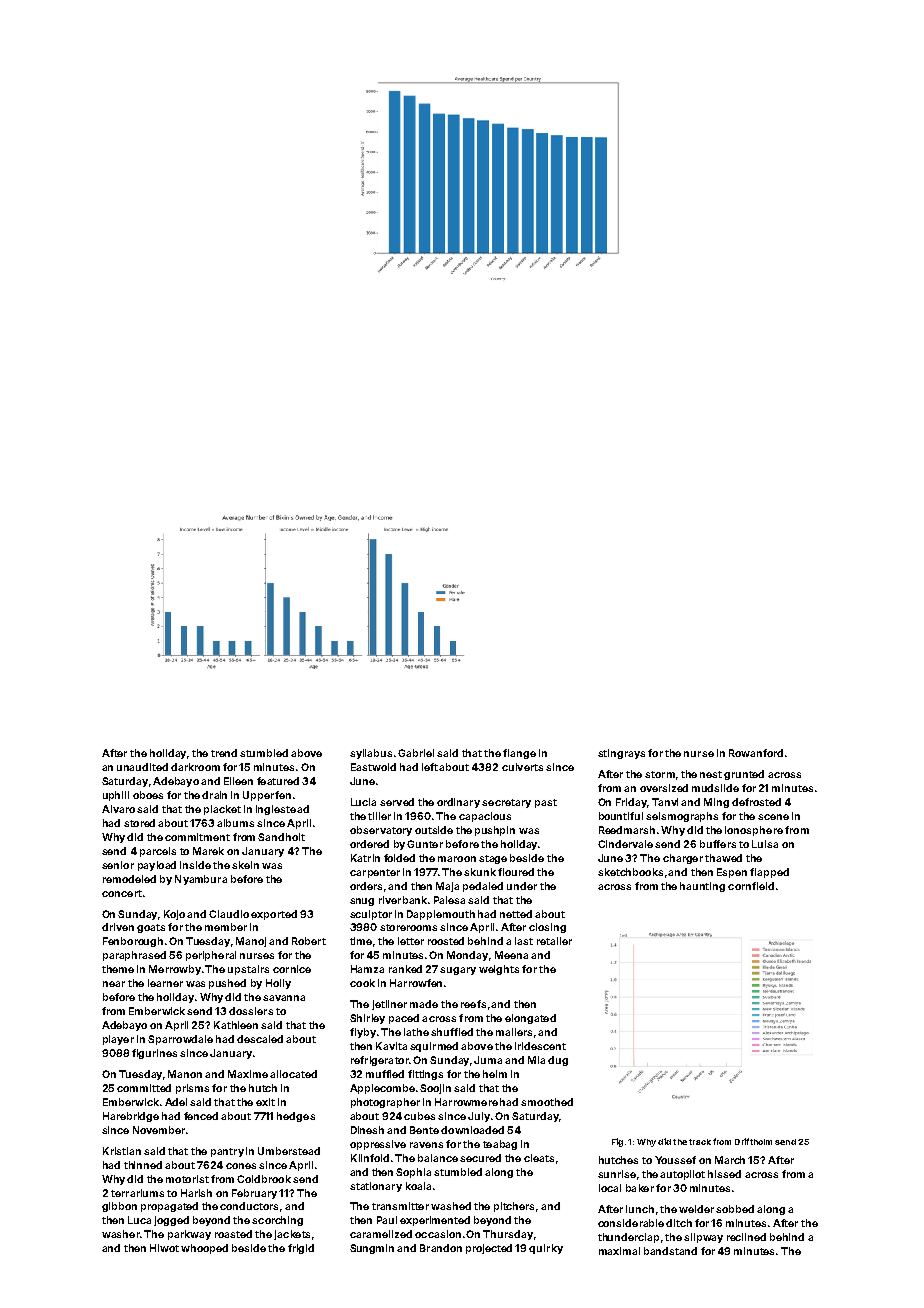 The image size is (924, 1308). Describe the element at coordinates (511, 955) in the document. I see `Meena` at that location.
